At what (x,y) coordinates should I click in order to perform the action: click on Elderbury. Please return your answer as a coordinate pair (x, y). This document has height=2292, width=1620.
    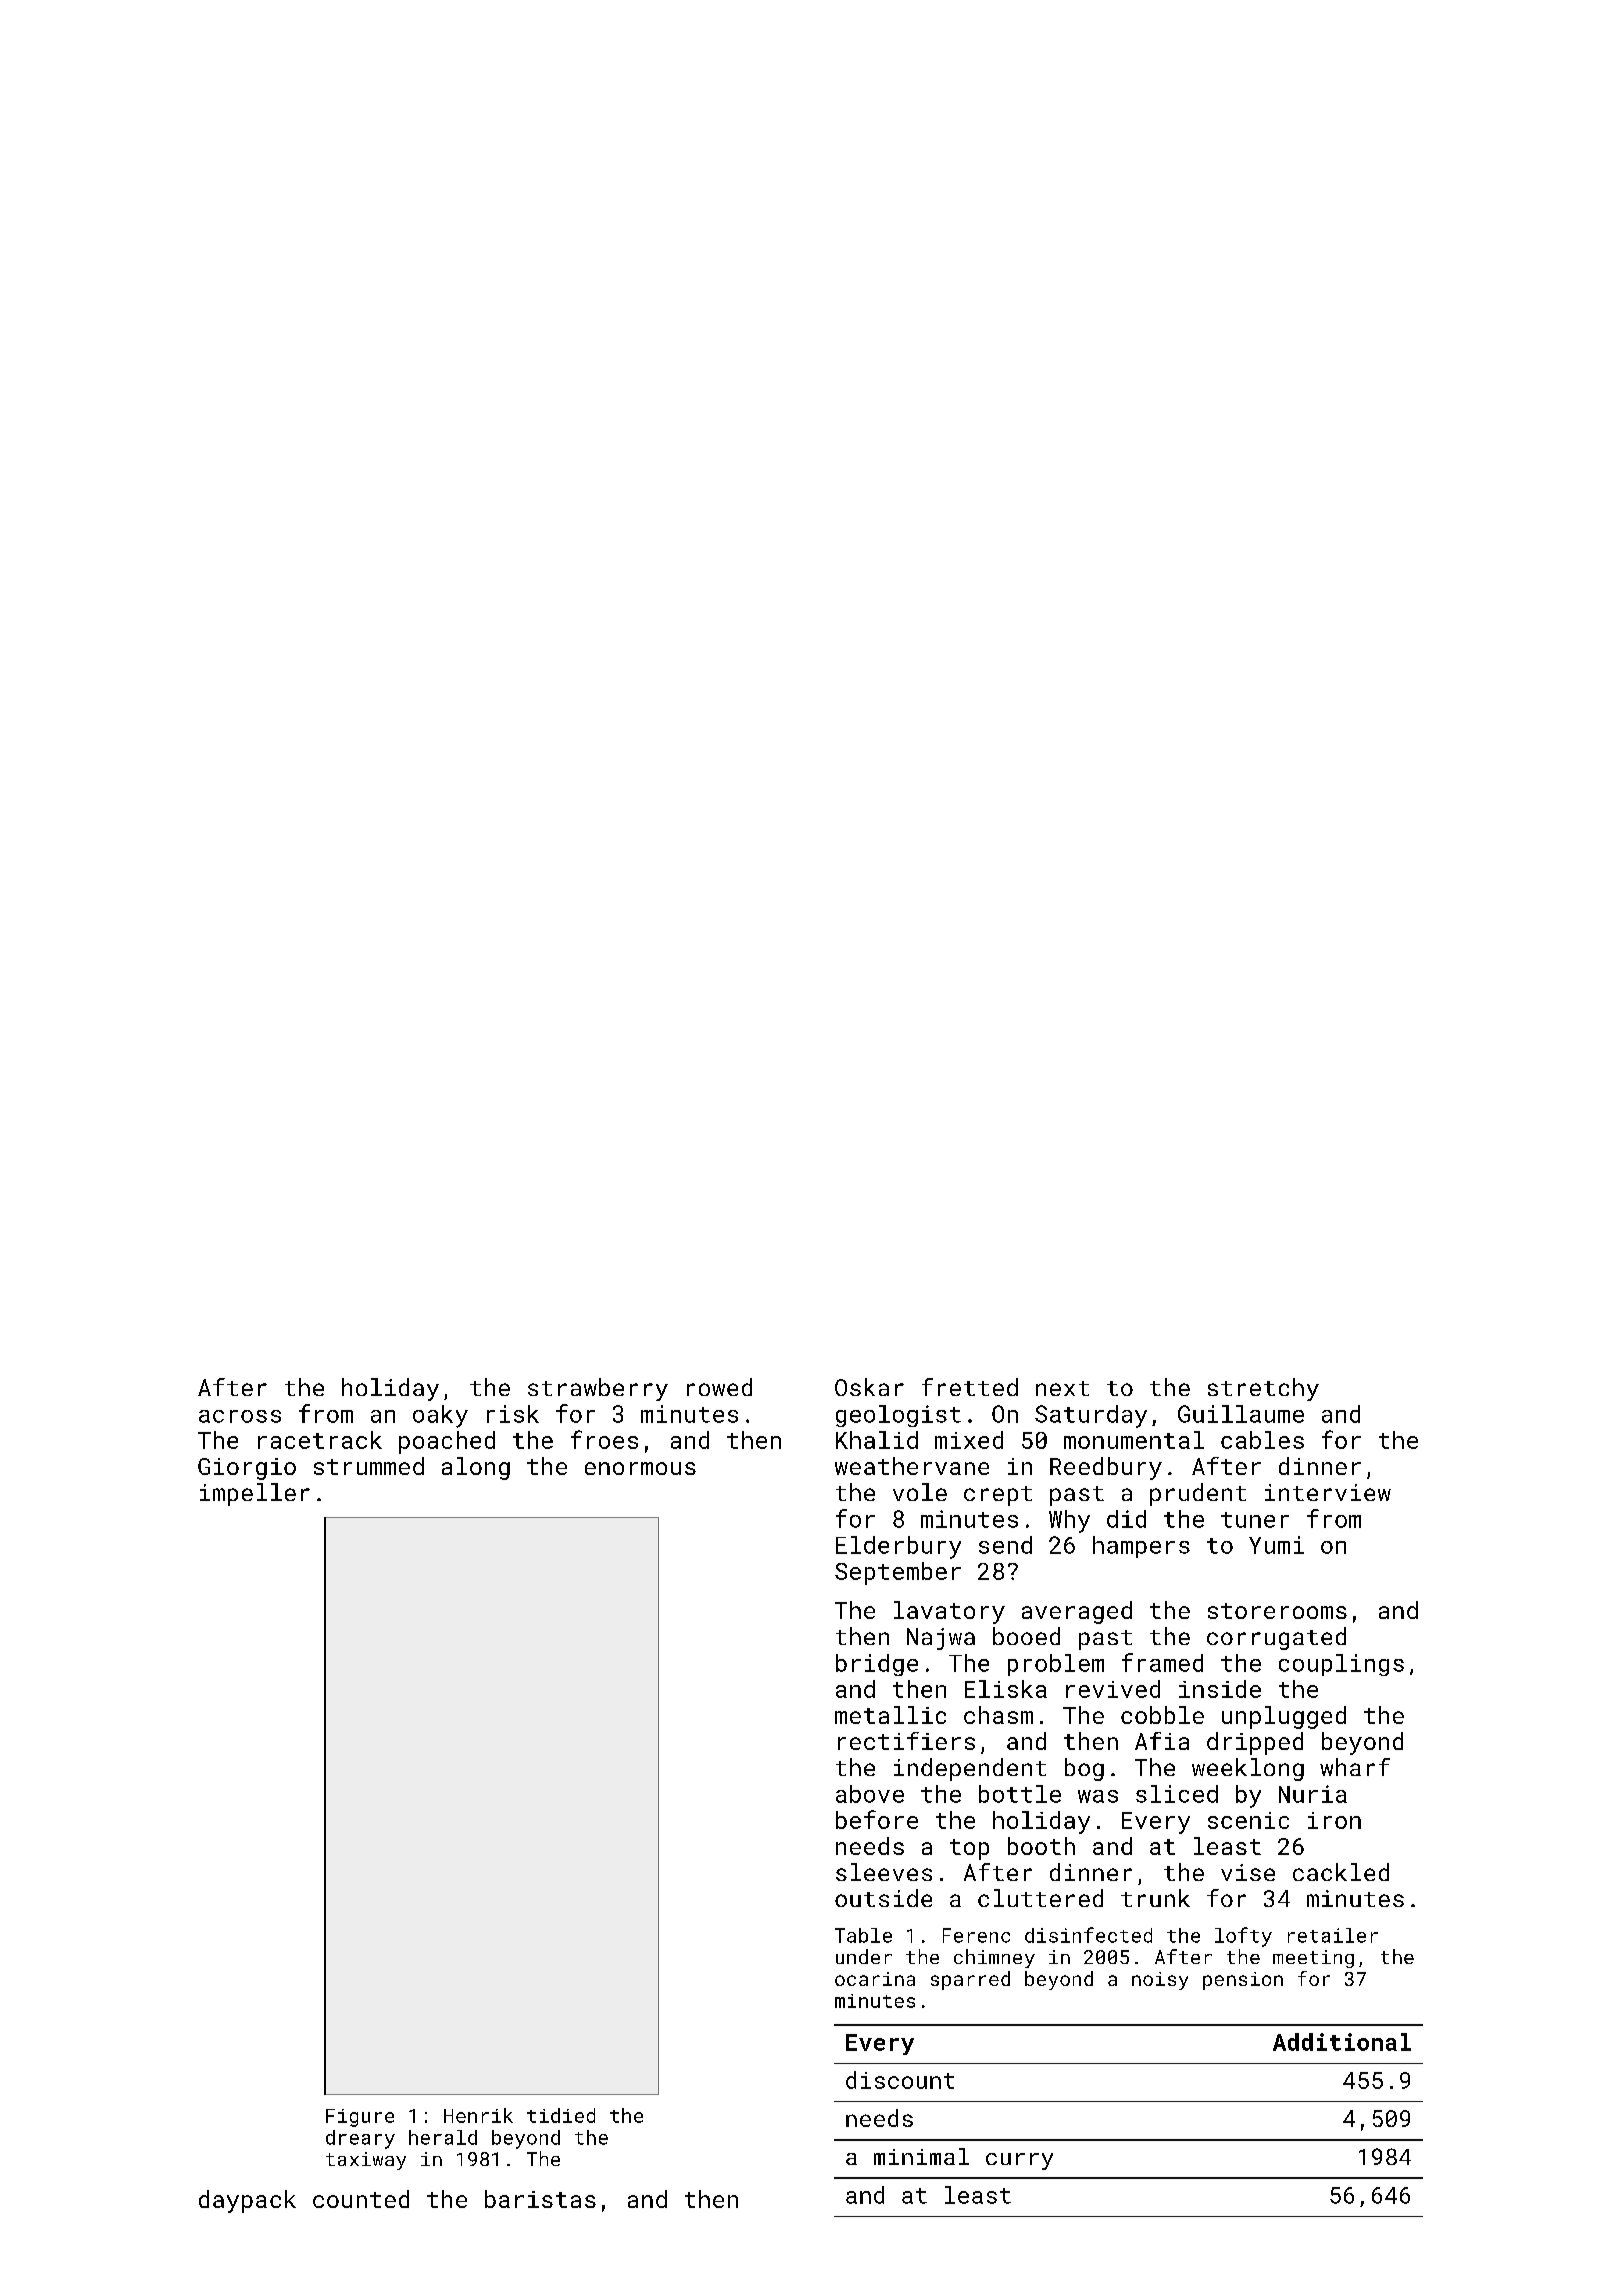
    Looking at the image, I should click on (898, 1547).
